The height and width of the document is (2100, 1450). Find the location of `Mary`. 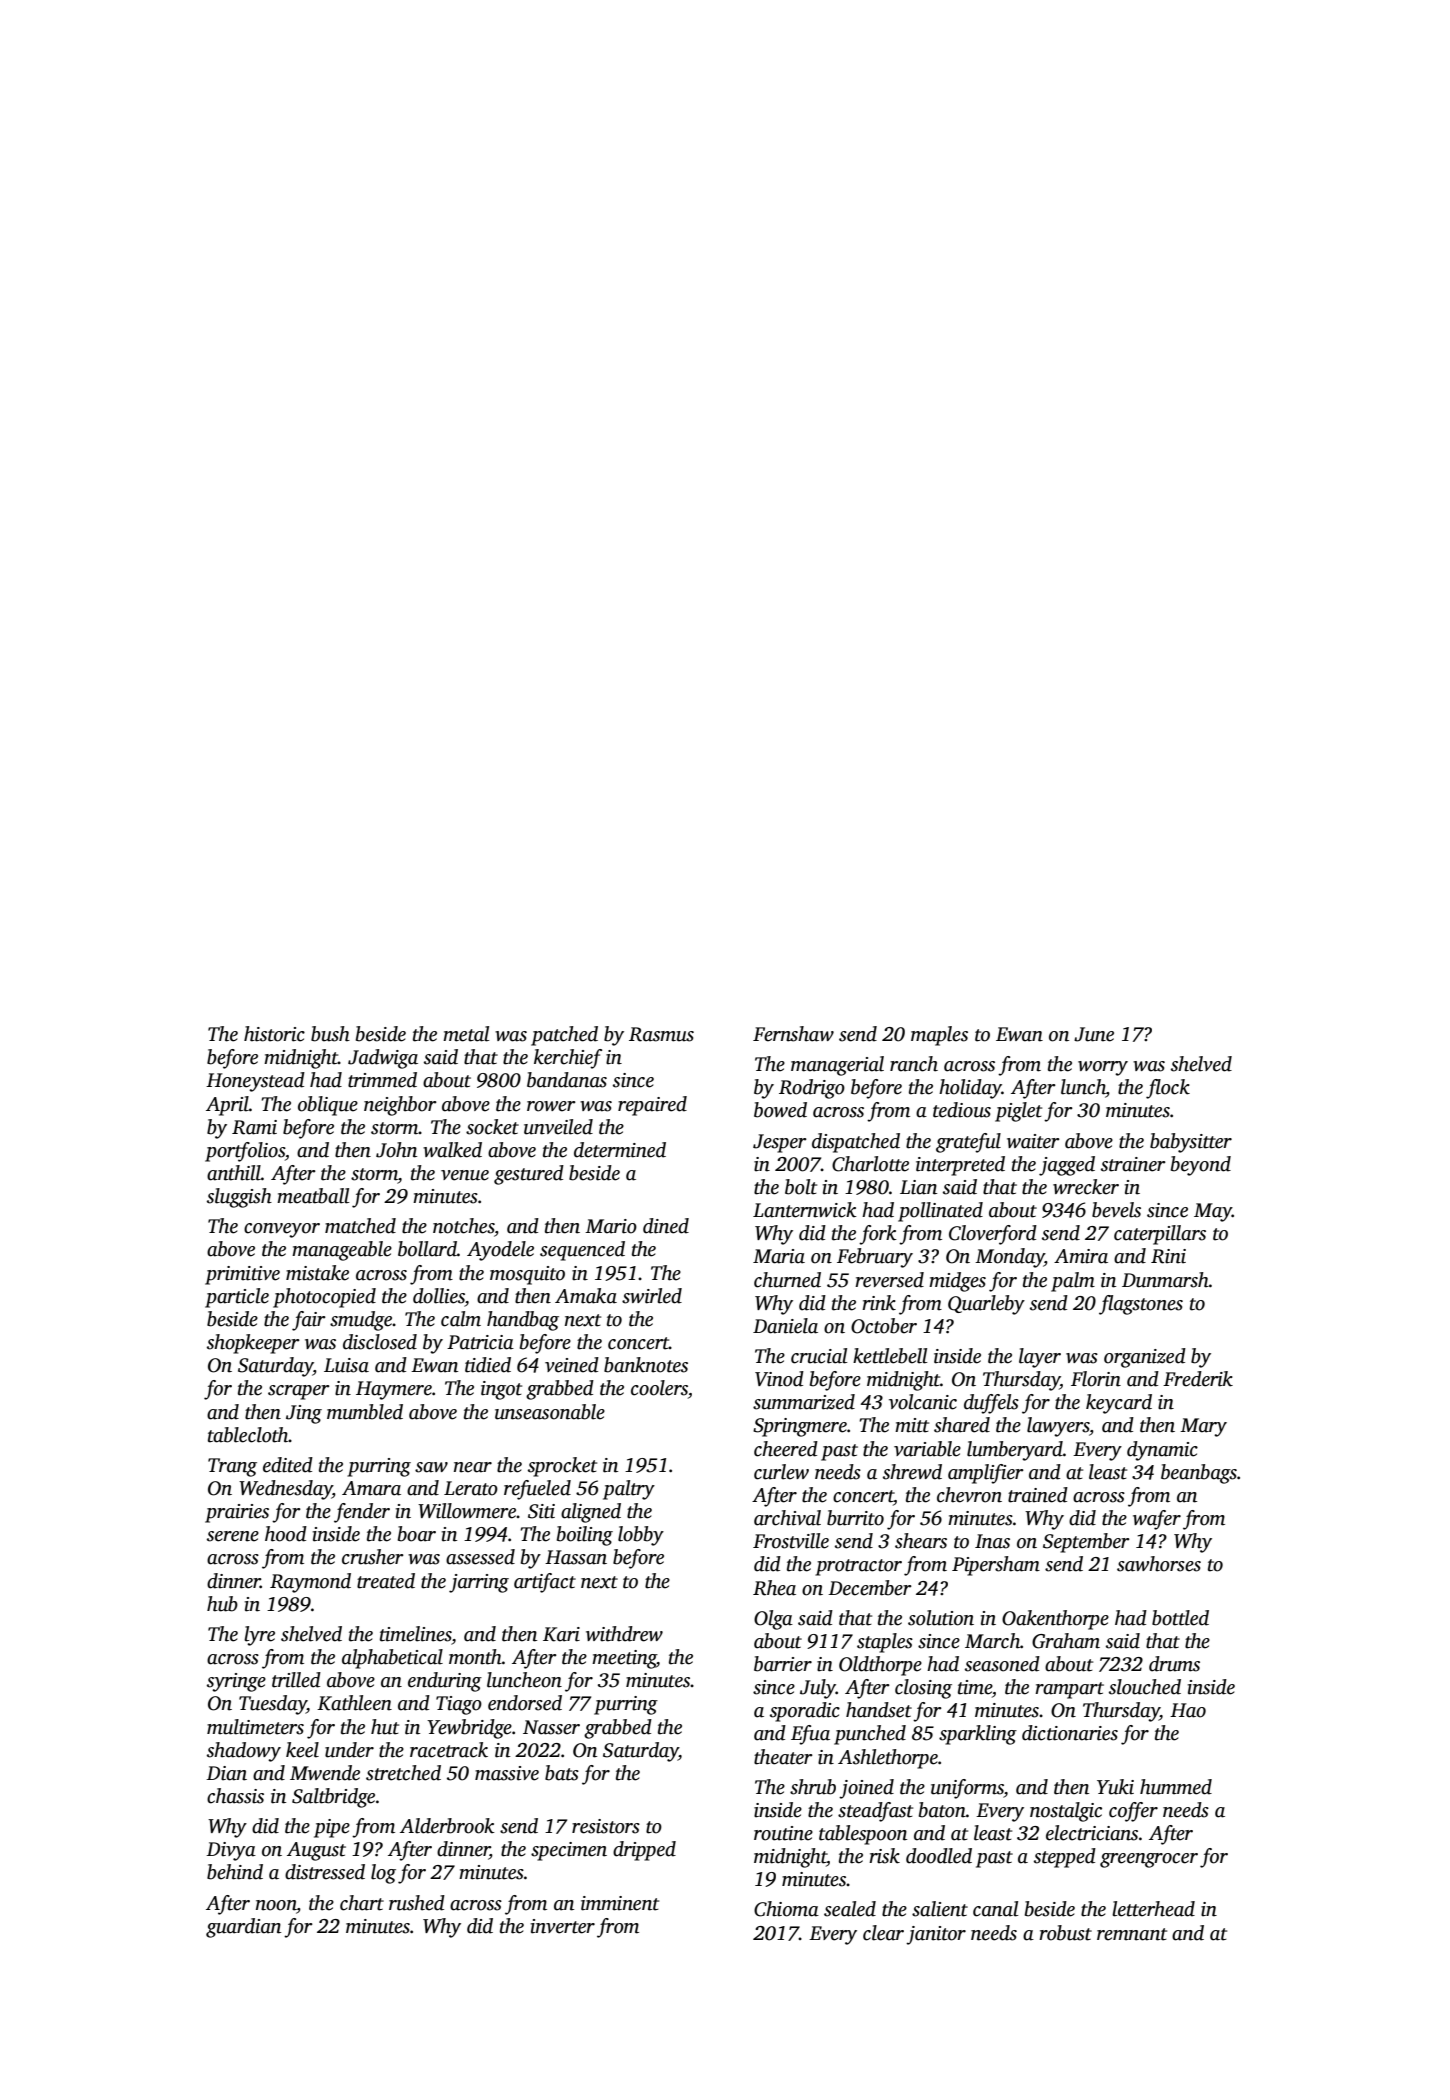

Mary is located at coordinates (1203, 1427).
